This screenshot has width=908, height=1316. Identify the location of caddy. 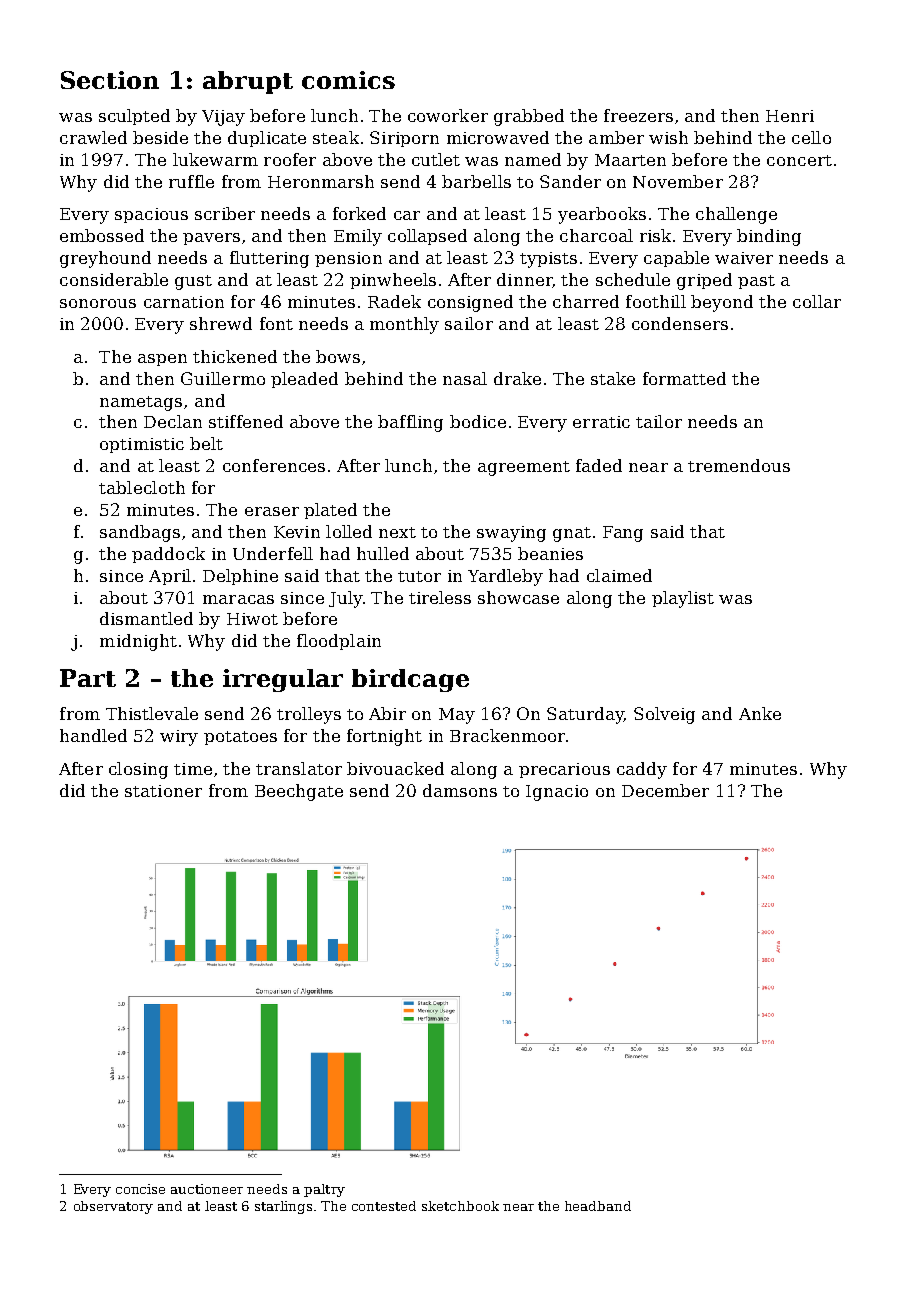
(642, 770).
